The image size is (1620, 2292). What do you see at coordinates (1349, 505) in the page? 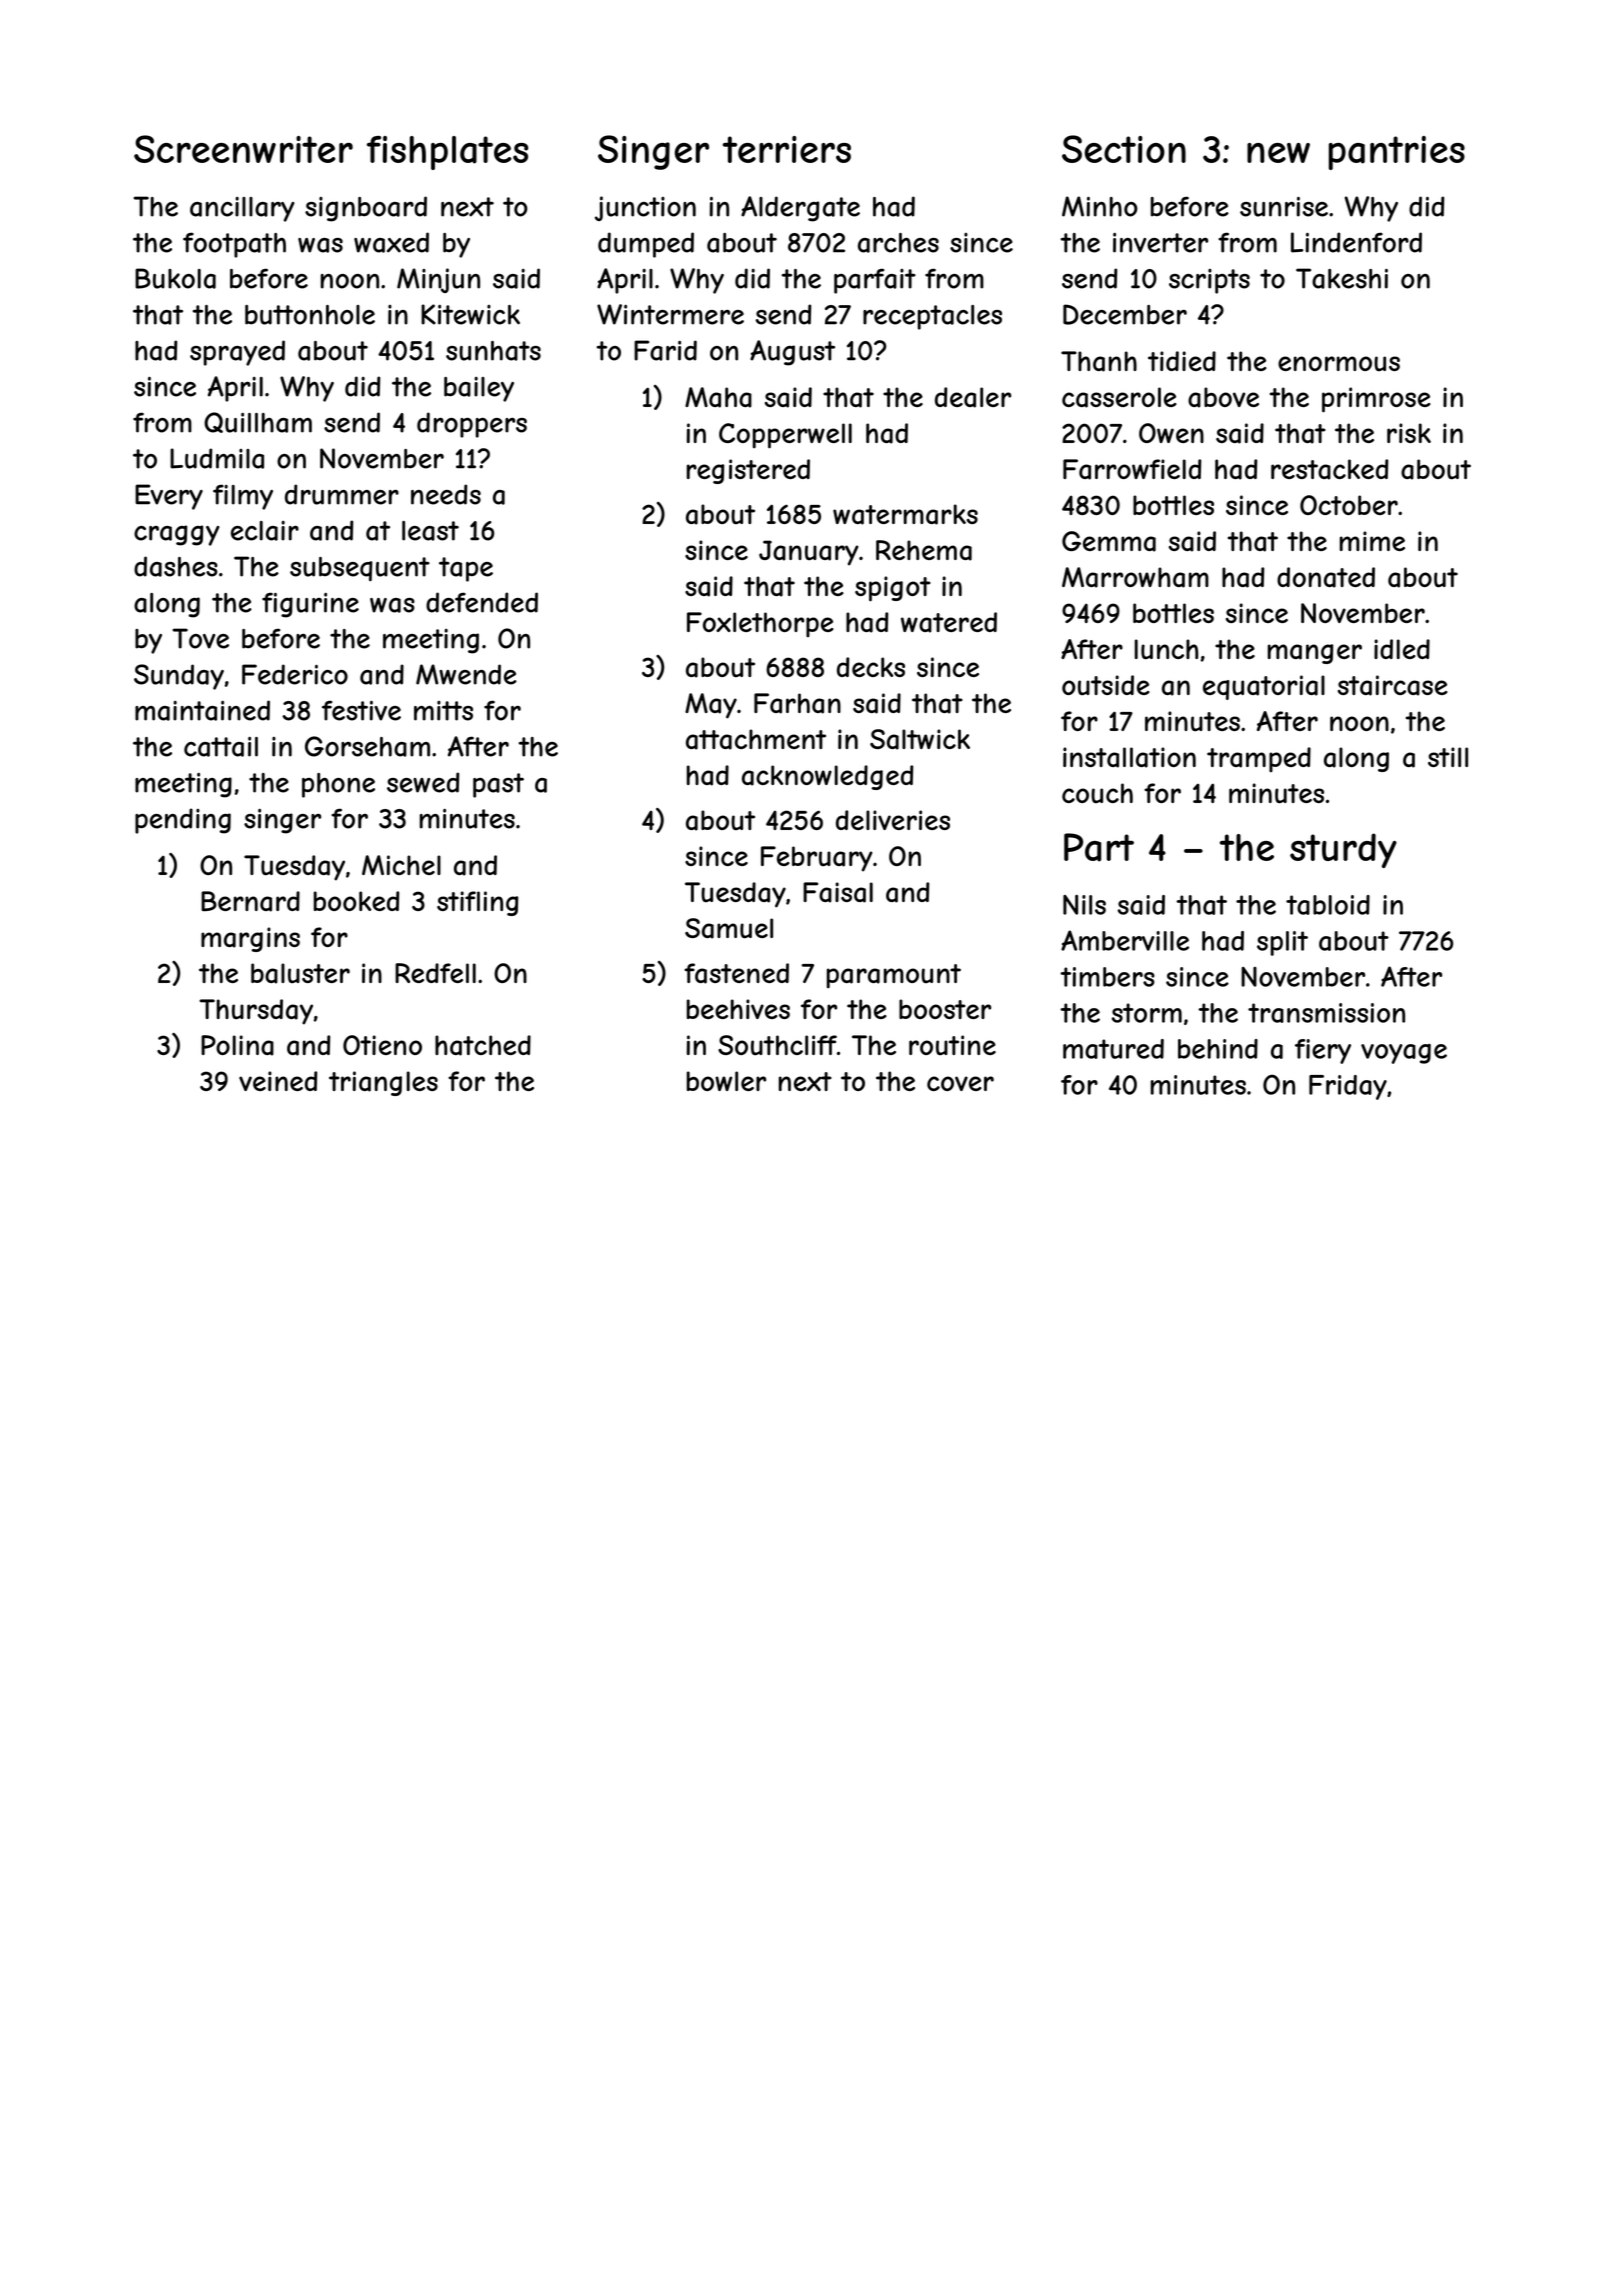
I see `October` at bounding box center [1349, 505].
